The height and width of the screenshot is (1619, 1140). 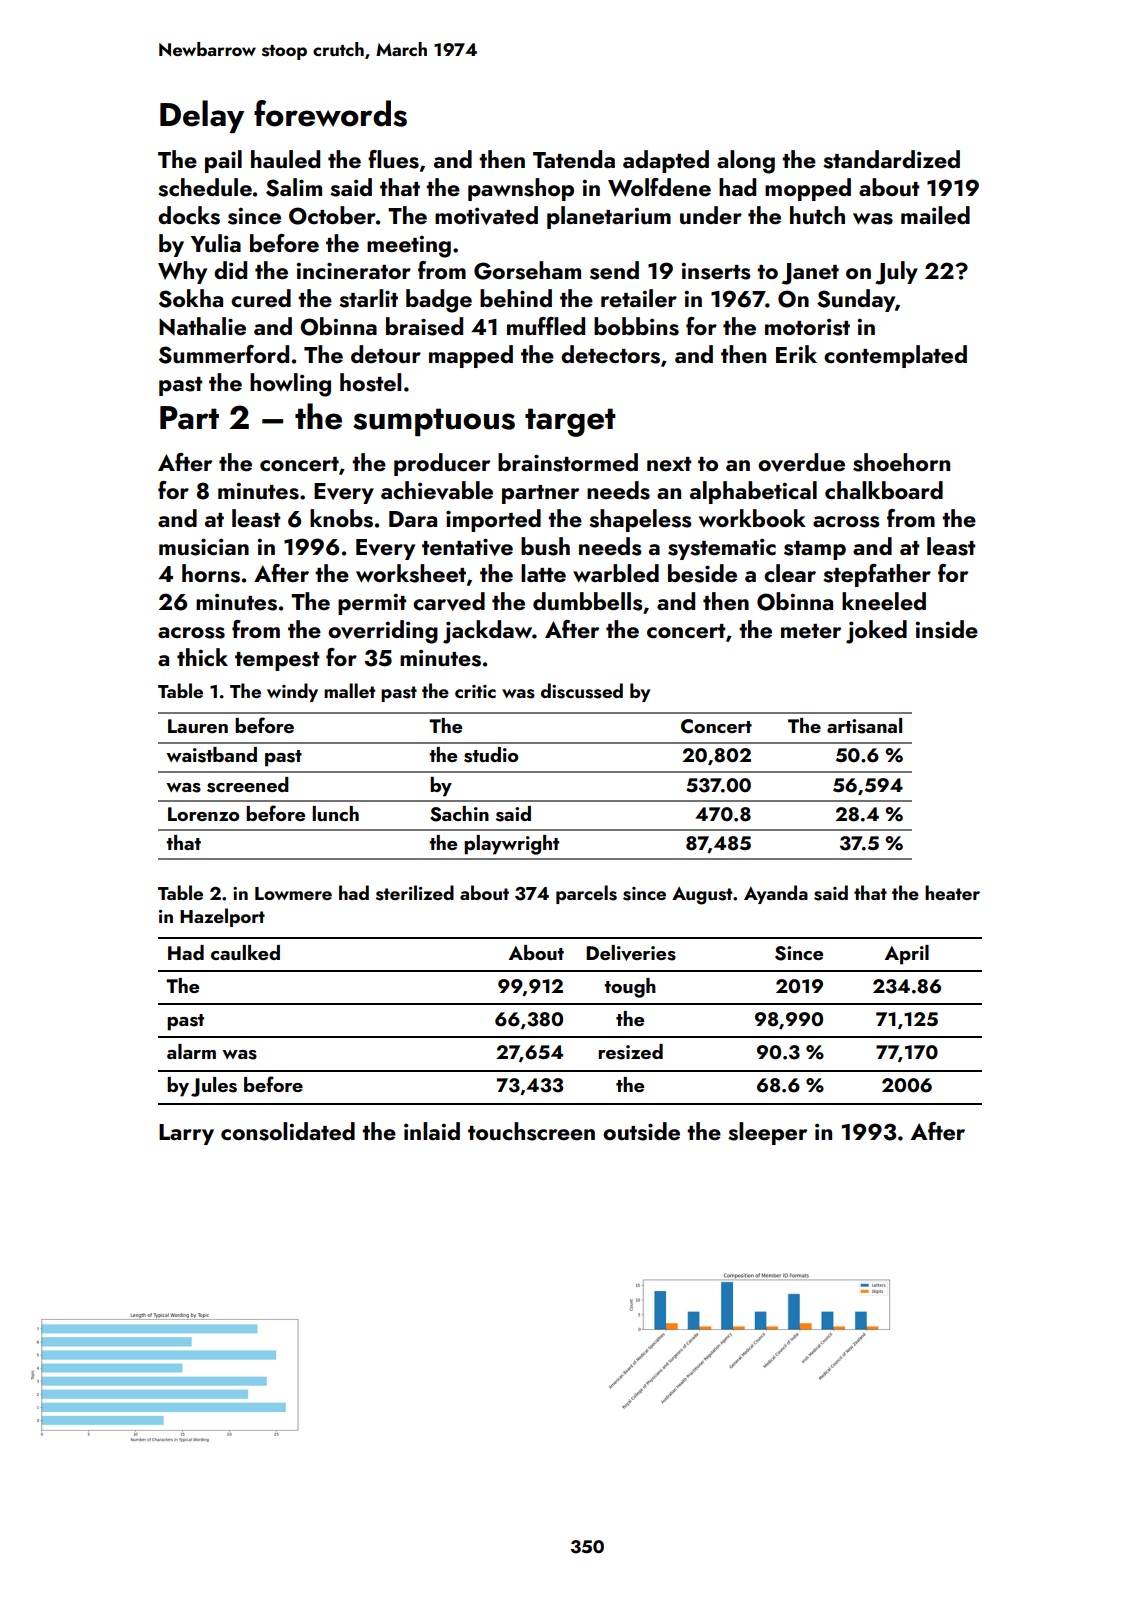 I want to click on adapted, so click(x=666, y=161).
